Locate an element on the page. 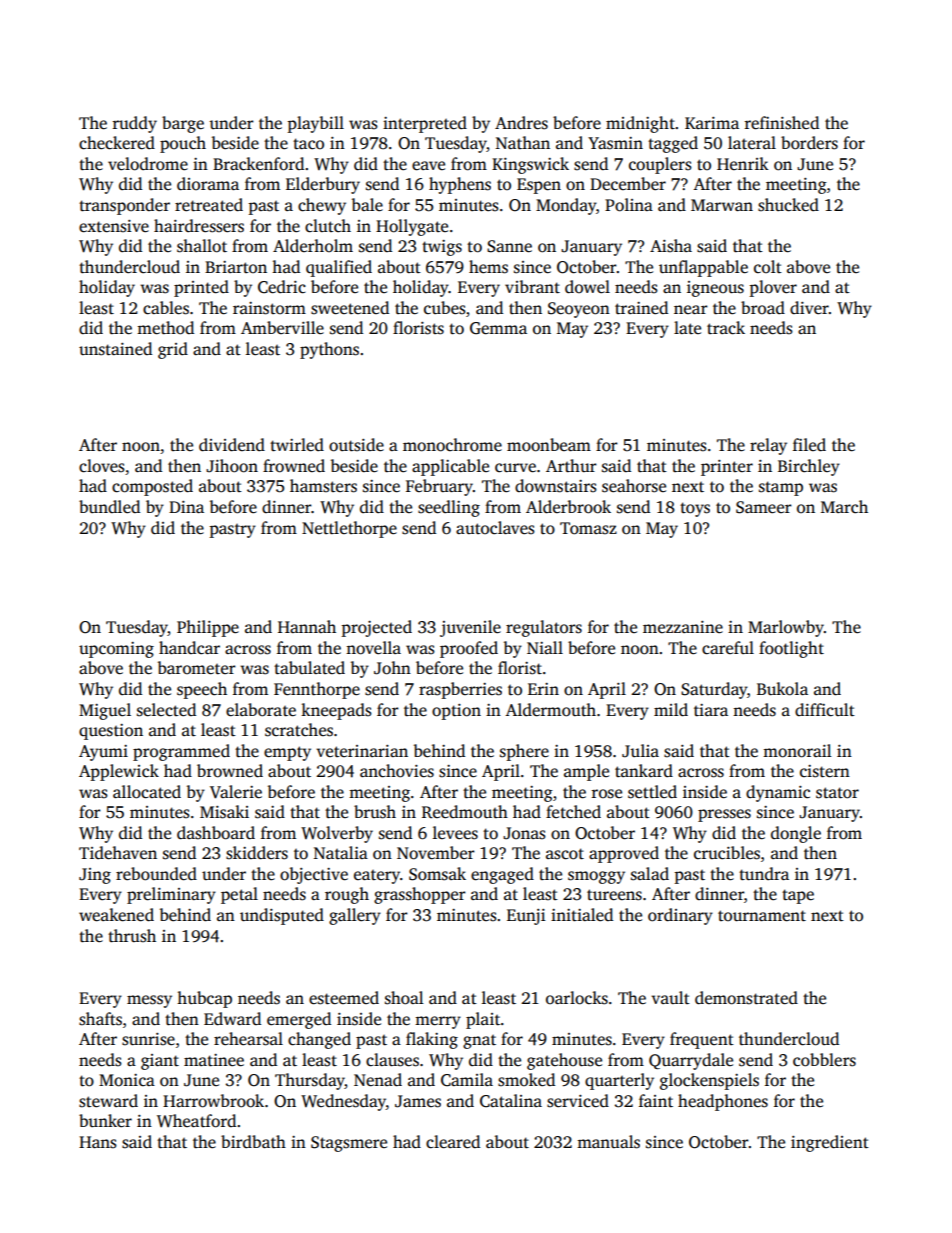 The height and width of the image is (1233, 952). Espen is located at coordinates (539, 186).
